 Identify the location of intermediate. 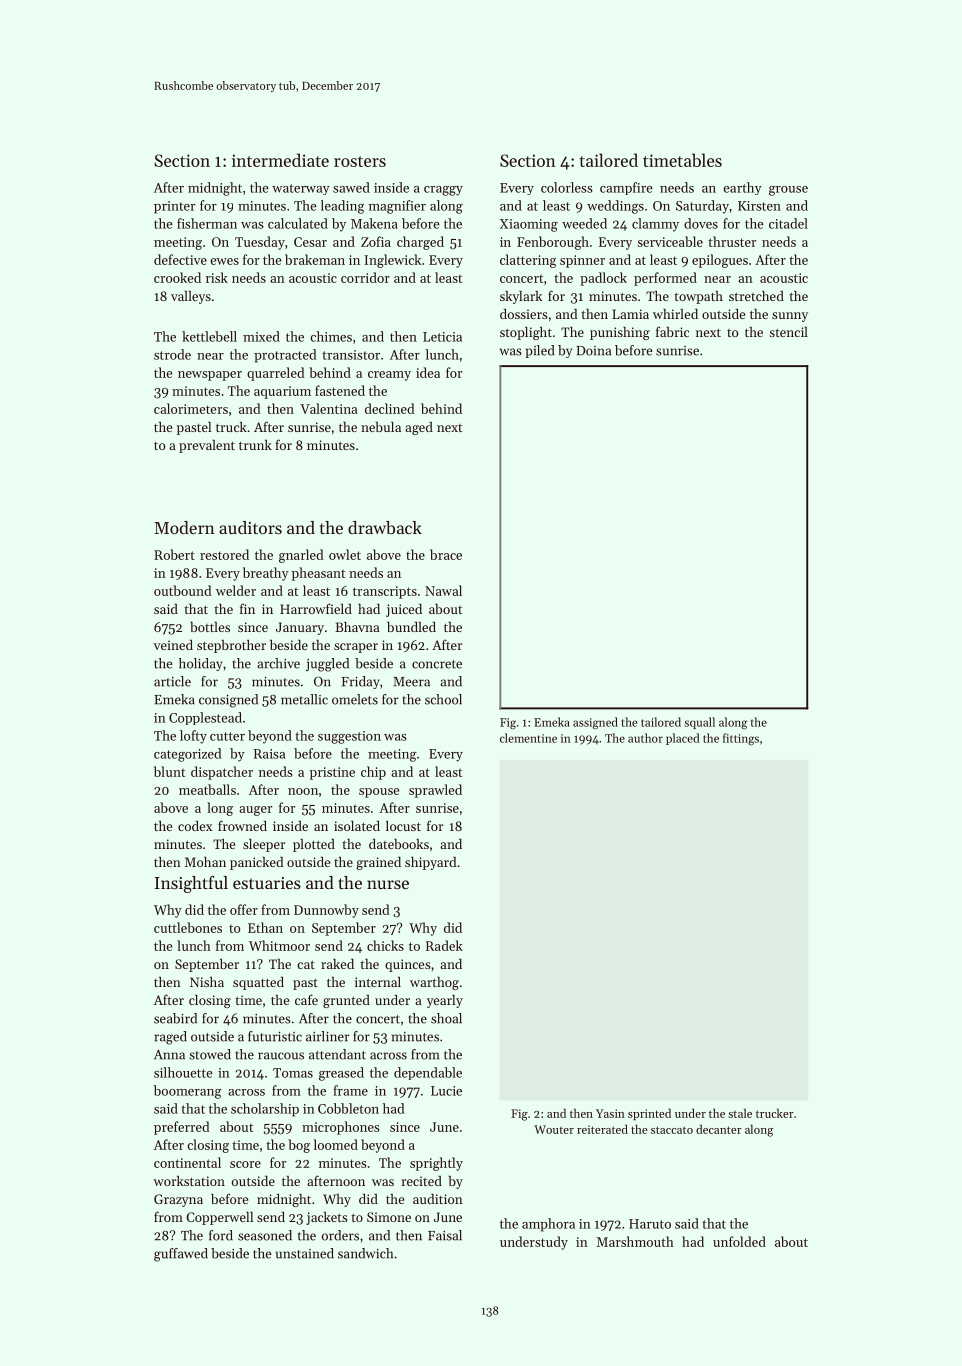
(280, 160).
